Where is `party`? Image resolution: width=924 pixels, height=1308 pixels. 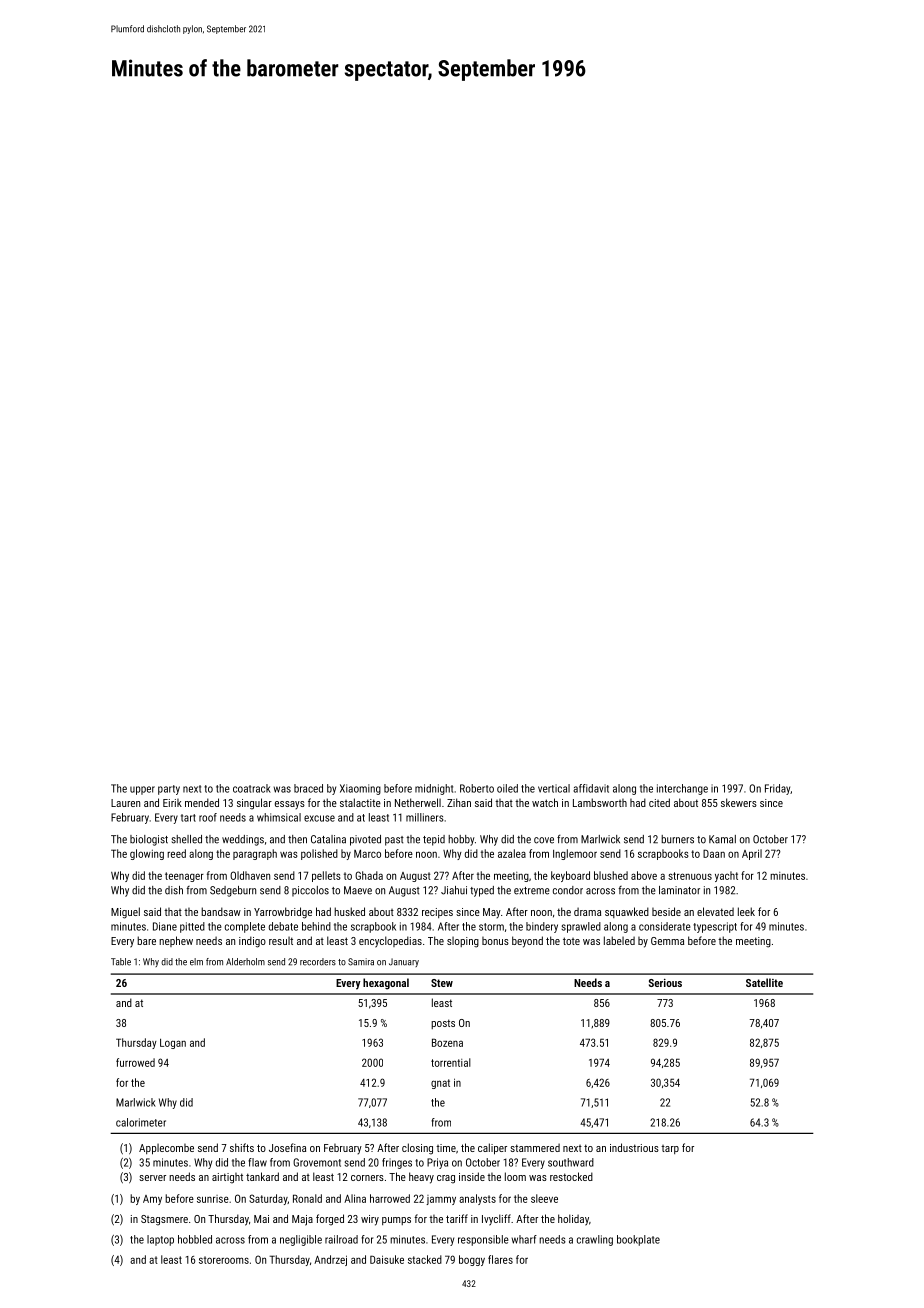
party is located at coordinates (169, 790).
